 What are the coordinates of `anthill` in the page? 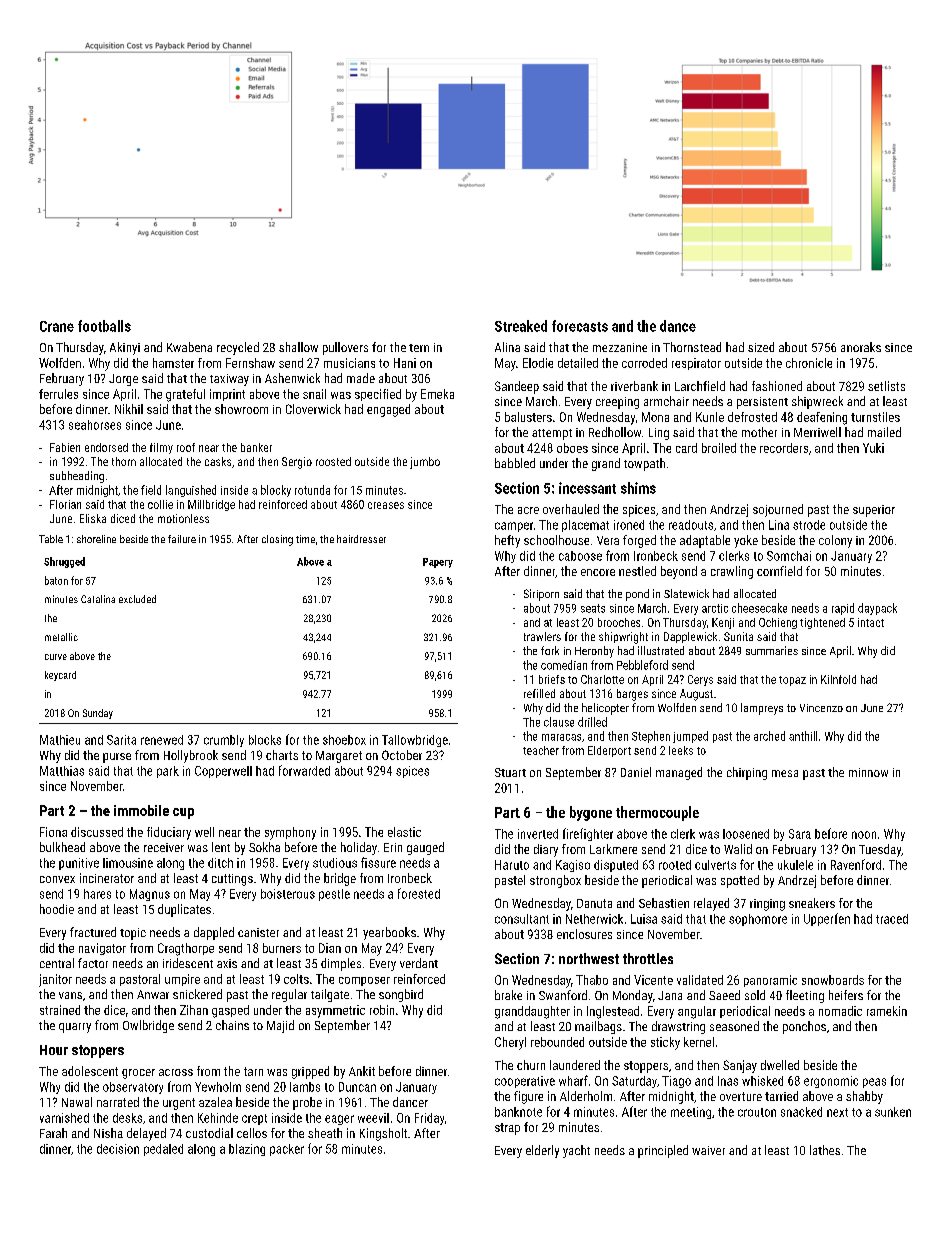 It's located at (803, 736).
